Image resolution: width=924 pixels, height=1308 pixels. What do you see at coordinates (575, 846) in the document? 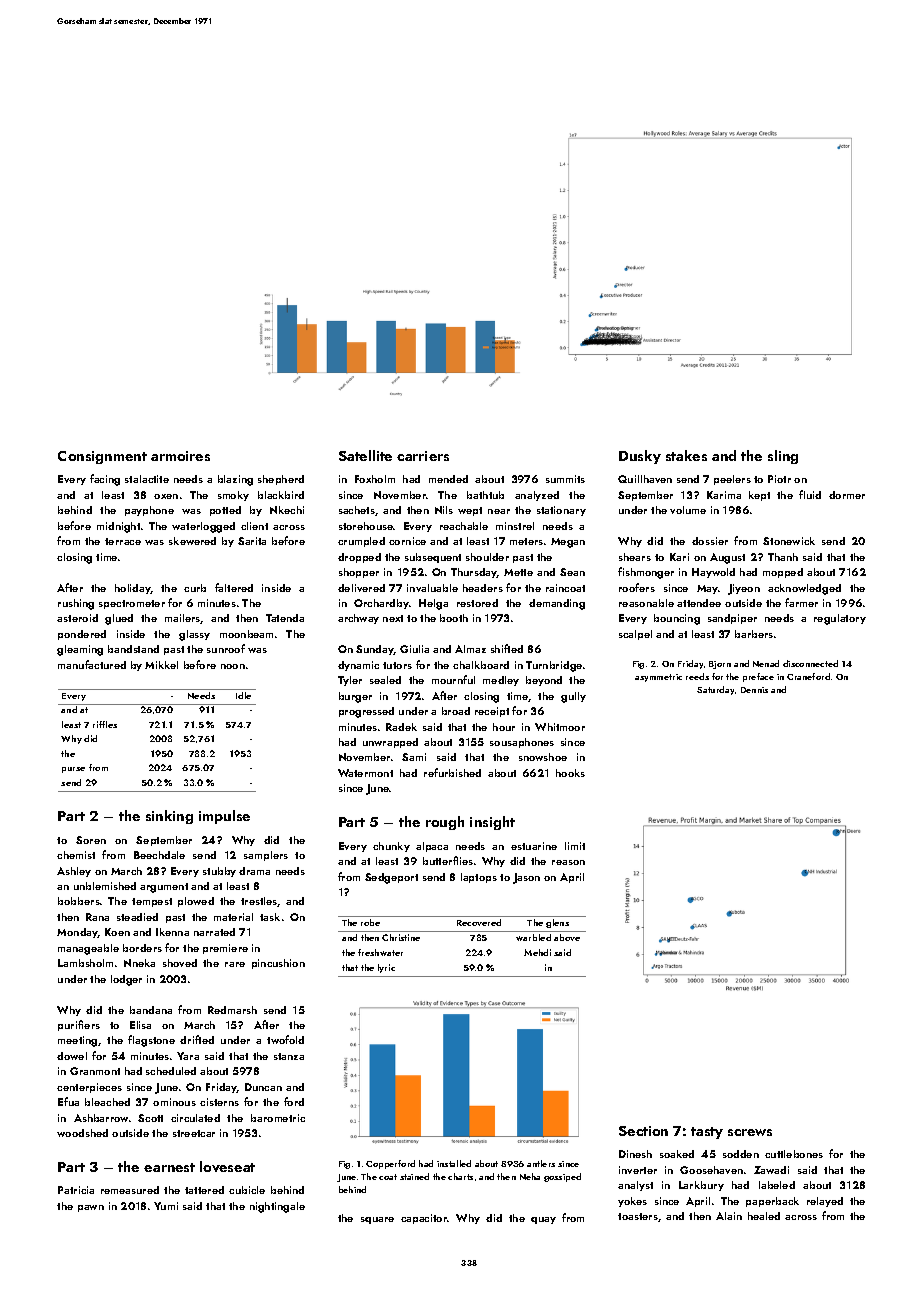
I see `limit` at bounding box center [575, 846].
